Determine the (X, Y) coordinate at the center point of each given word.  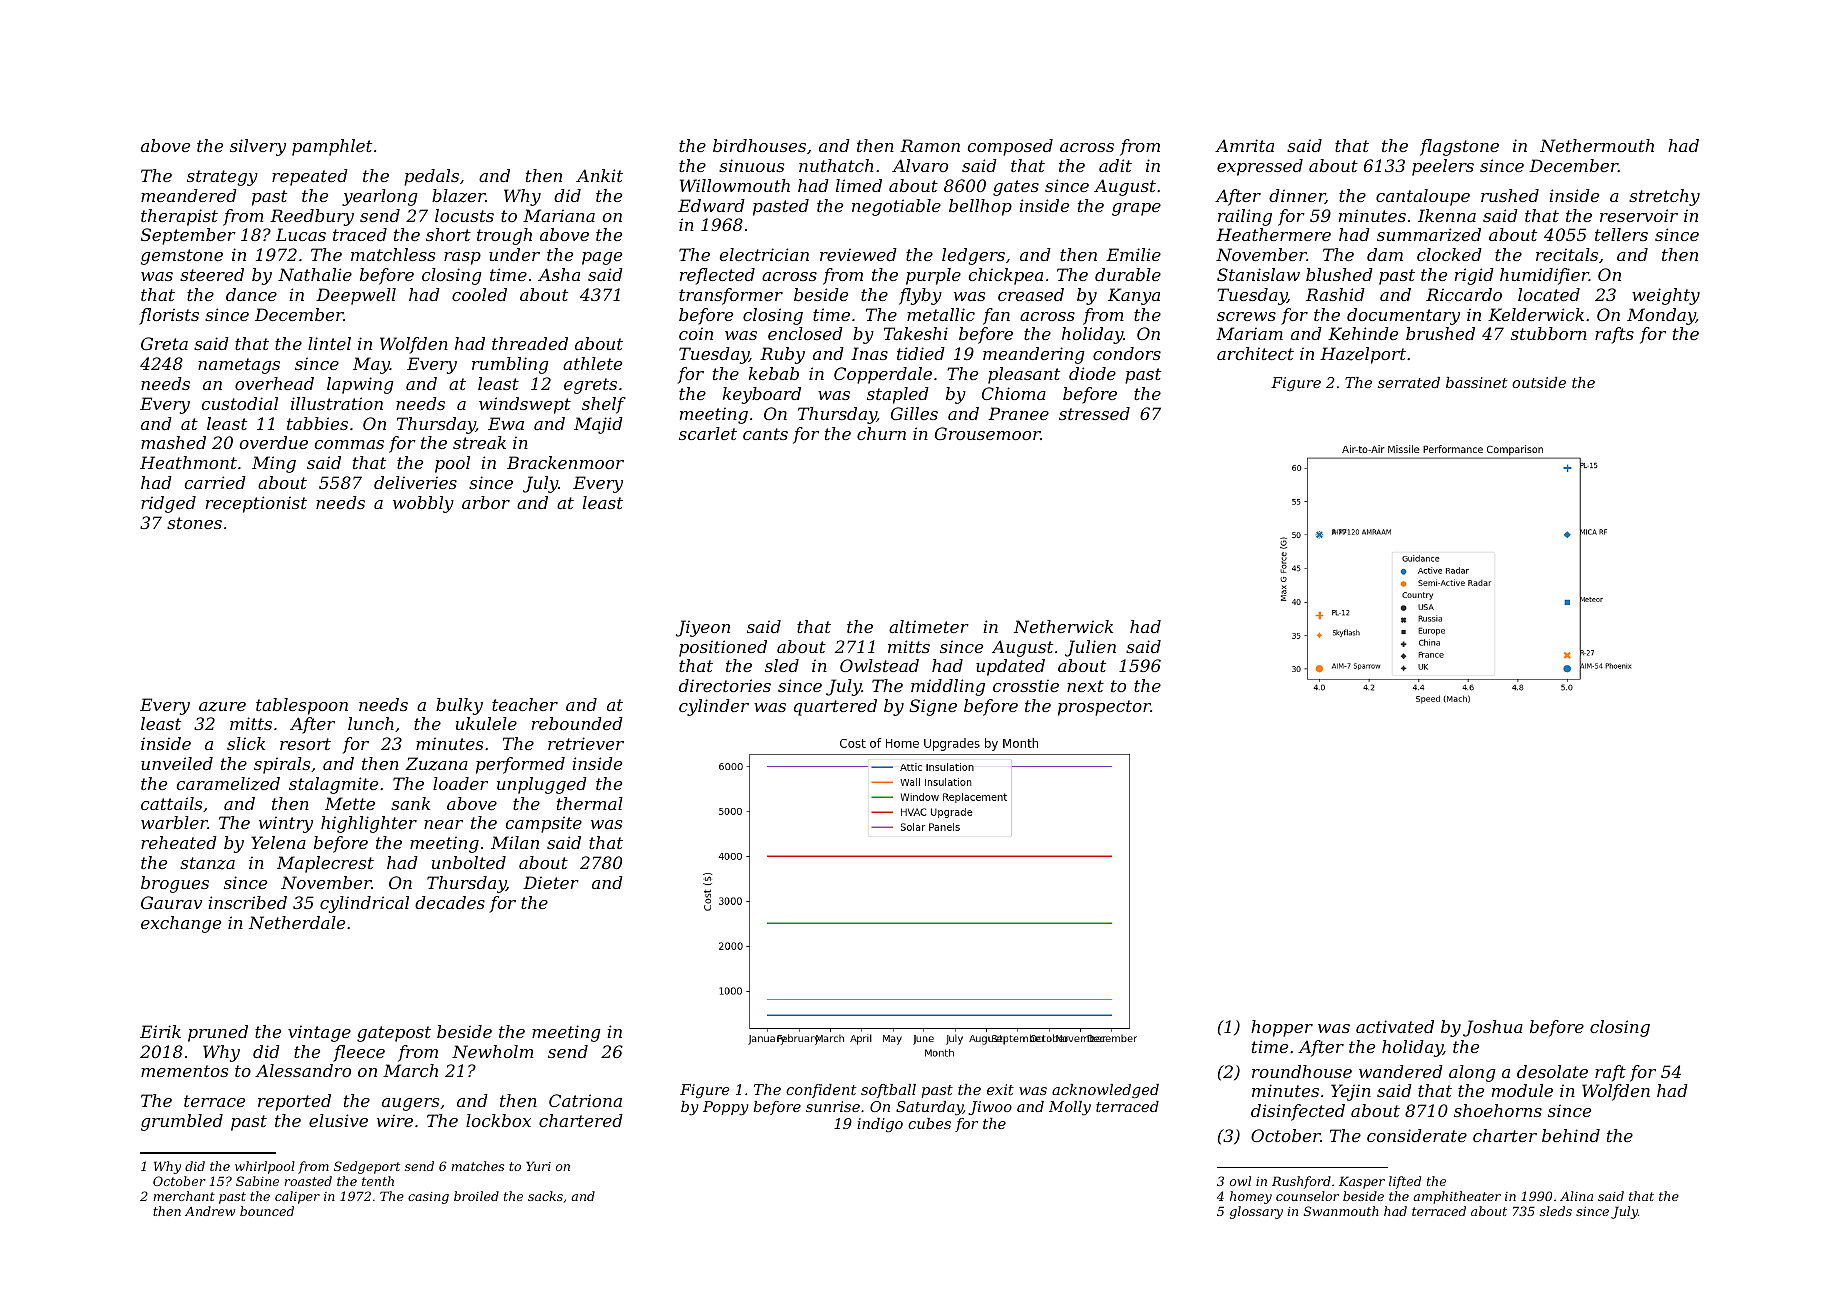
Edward (711, 205)
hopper (1282, 1028)
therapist (179, 217)
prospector (1104, 708)
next (1085, 686)
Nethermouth (1597, 145)
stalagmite (333, 785)
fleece (359, 1053)
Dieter (551, 882)
